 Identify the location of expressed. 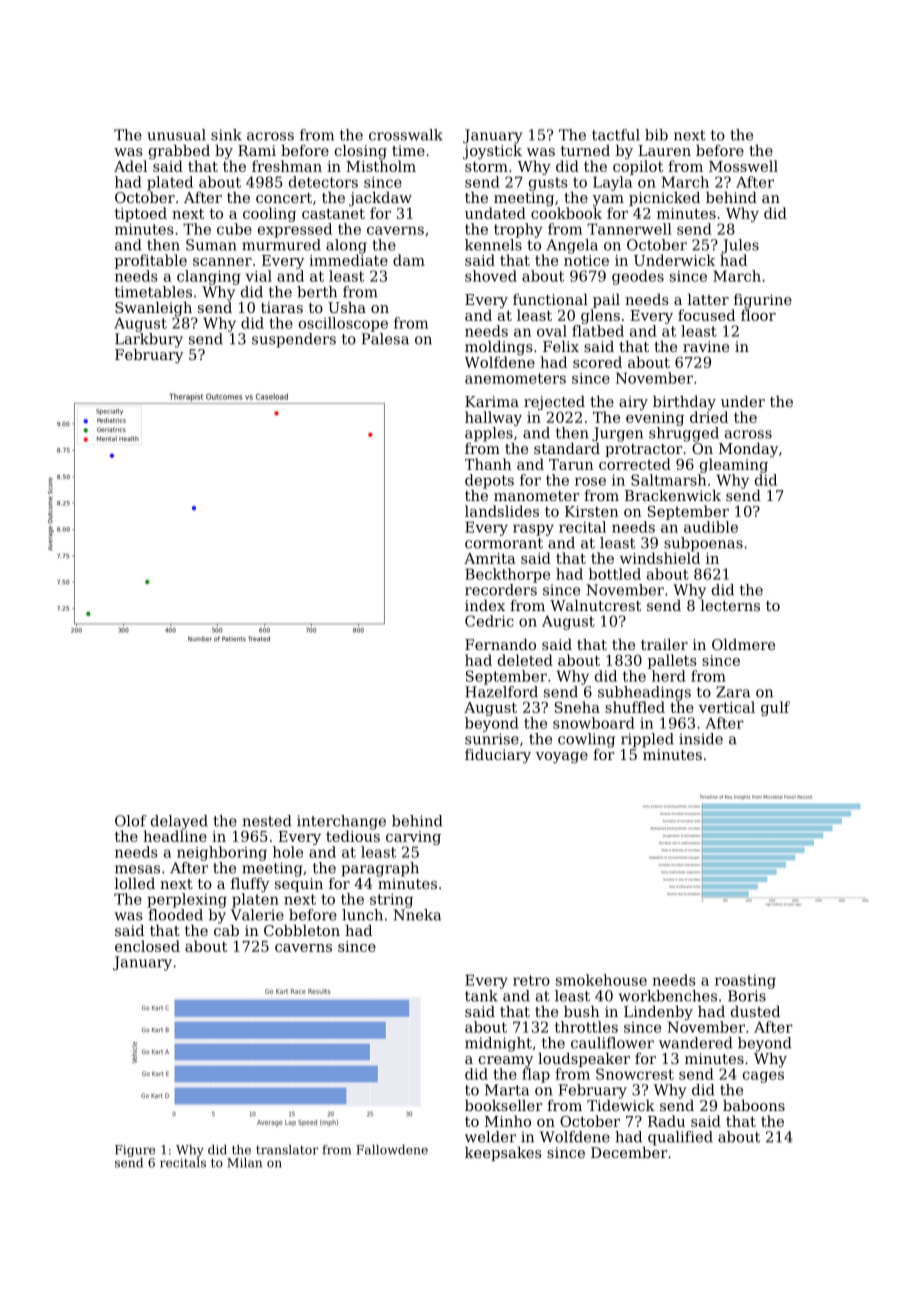
(295, 230).
